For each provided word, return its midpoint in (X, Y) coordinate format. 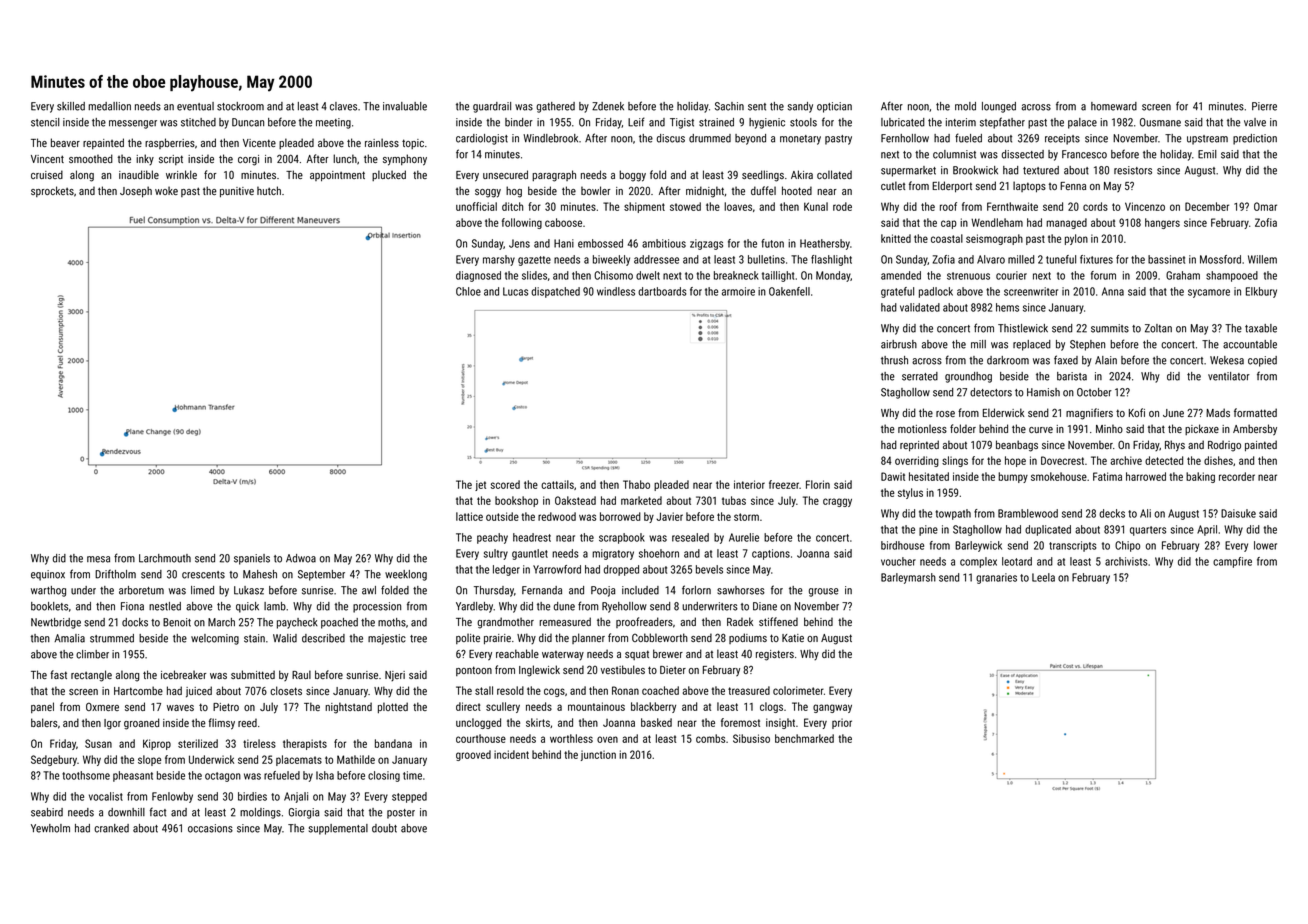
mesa (98, 559)
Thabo (636, 484)
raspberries (170, 143)
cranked (111, 828)
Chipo (1127, 546)
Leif (636, 122)
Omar (1265, 206)
